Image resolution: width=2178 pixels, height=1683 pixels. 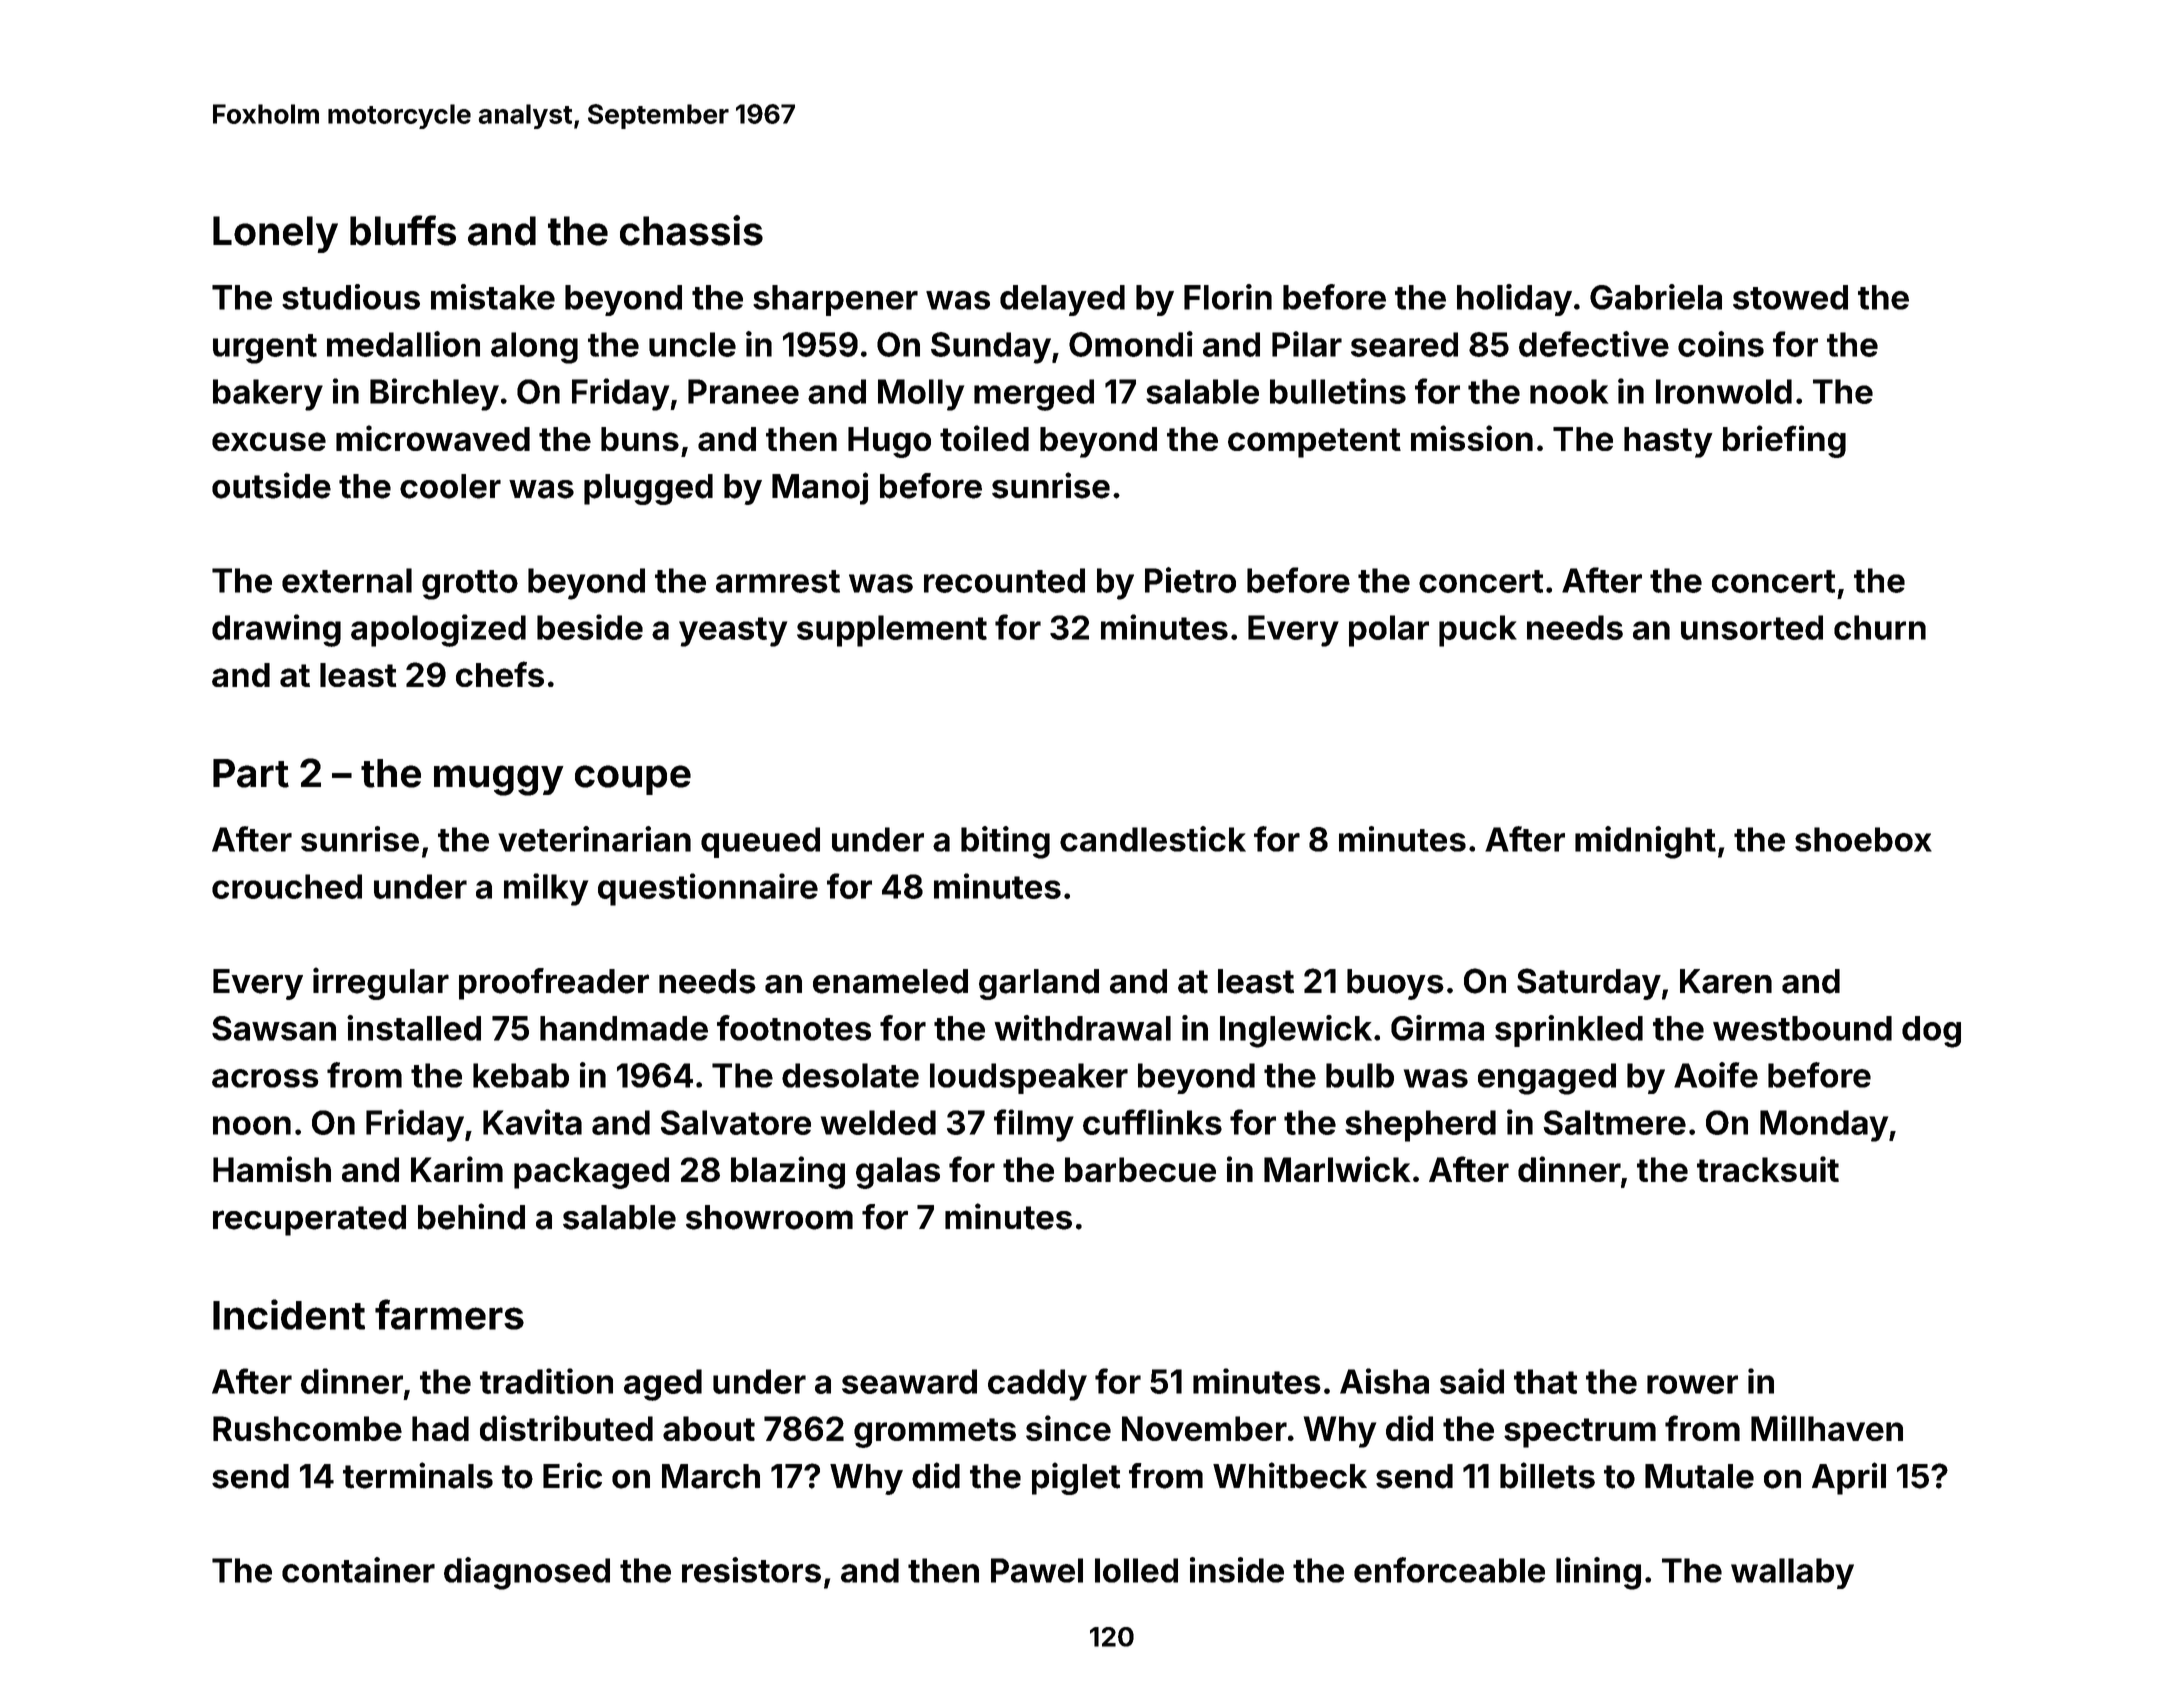 What do you see at coordinates (1790, 297) in the screenshot?
I see `stowed` at bounding box center [1790, 297].
